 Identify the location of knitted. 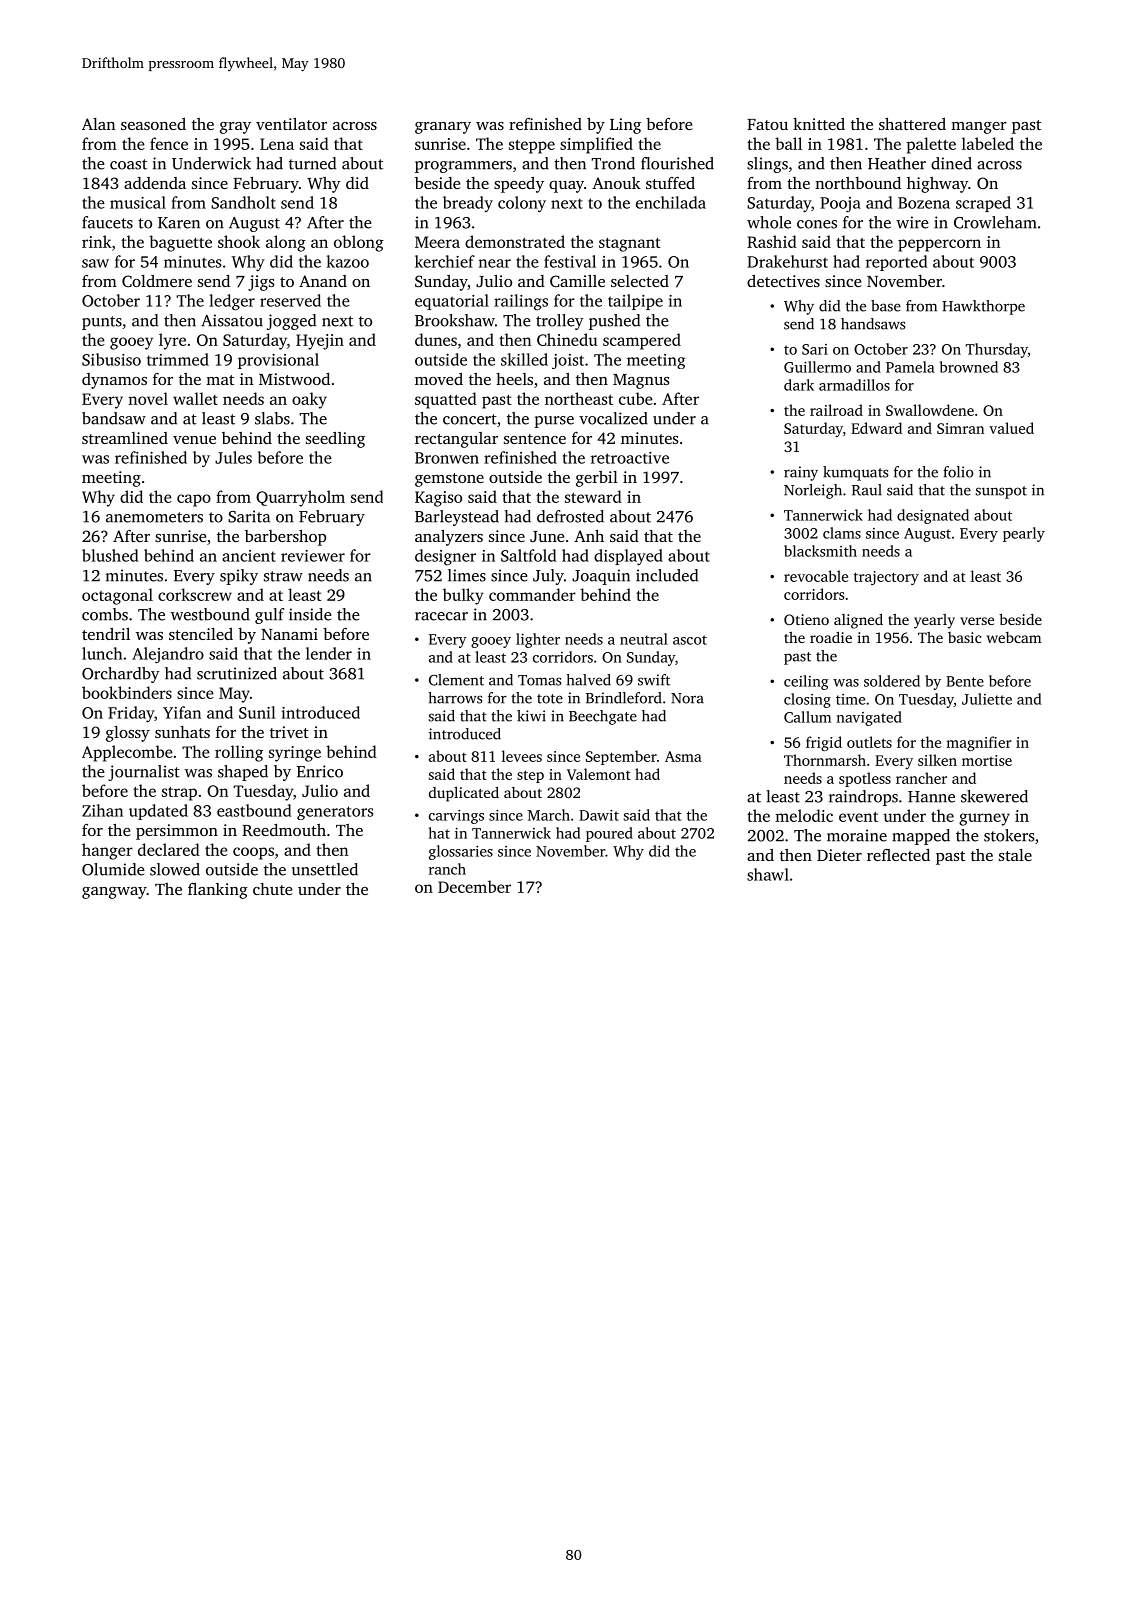
(819, 124).
